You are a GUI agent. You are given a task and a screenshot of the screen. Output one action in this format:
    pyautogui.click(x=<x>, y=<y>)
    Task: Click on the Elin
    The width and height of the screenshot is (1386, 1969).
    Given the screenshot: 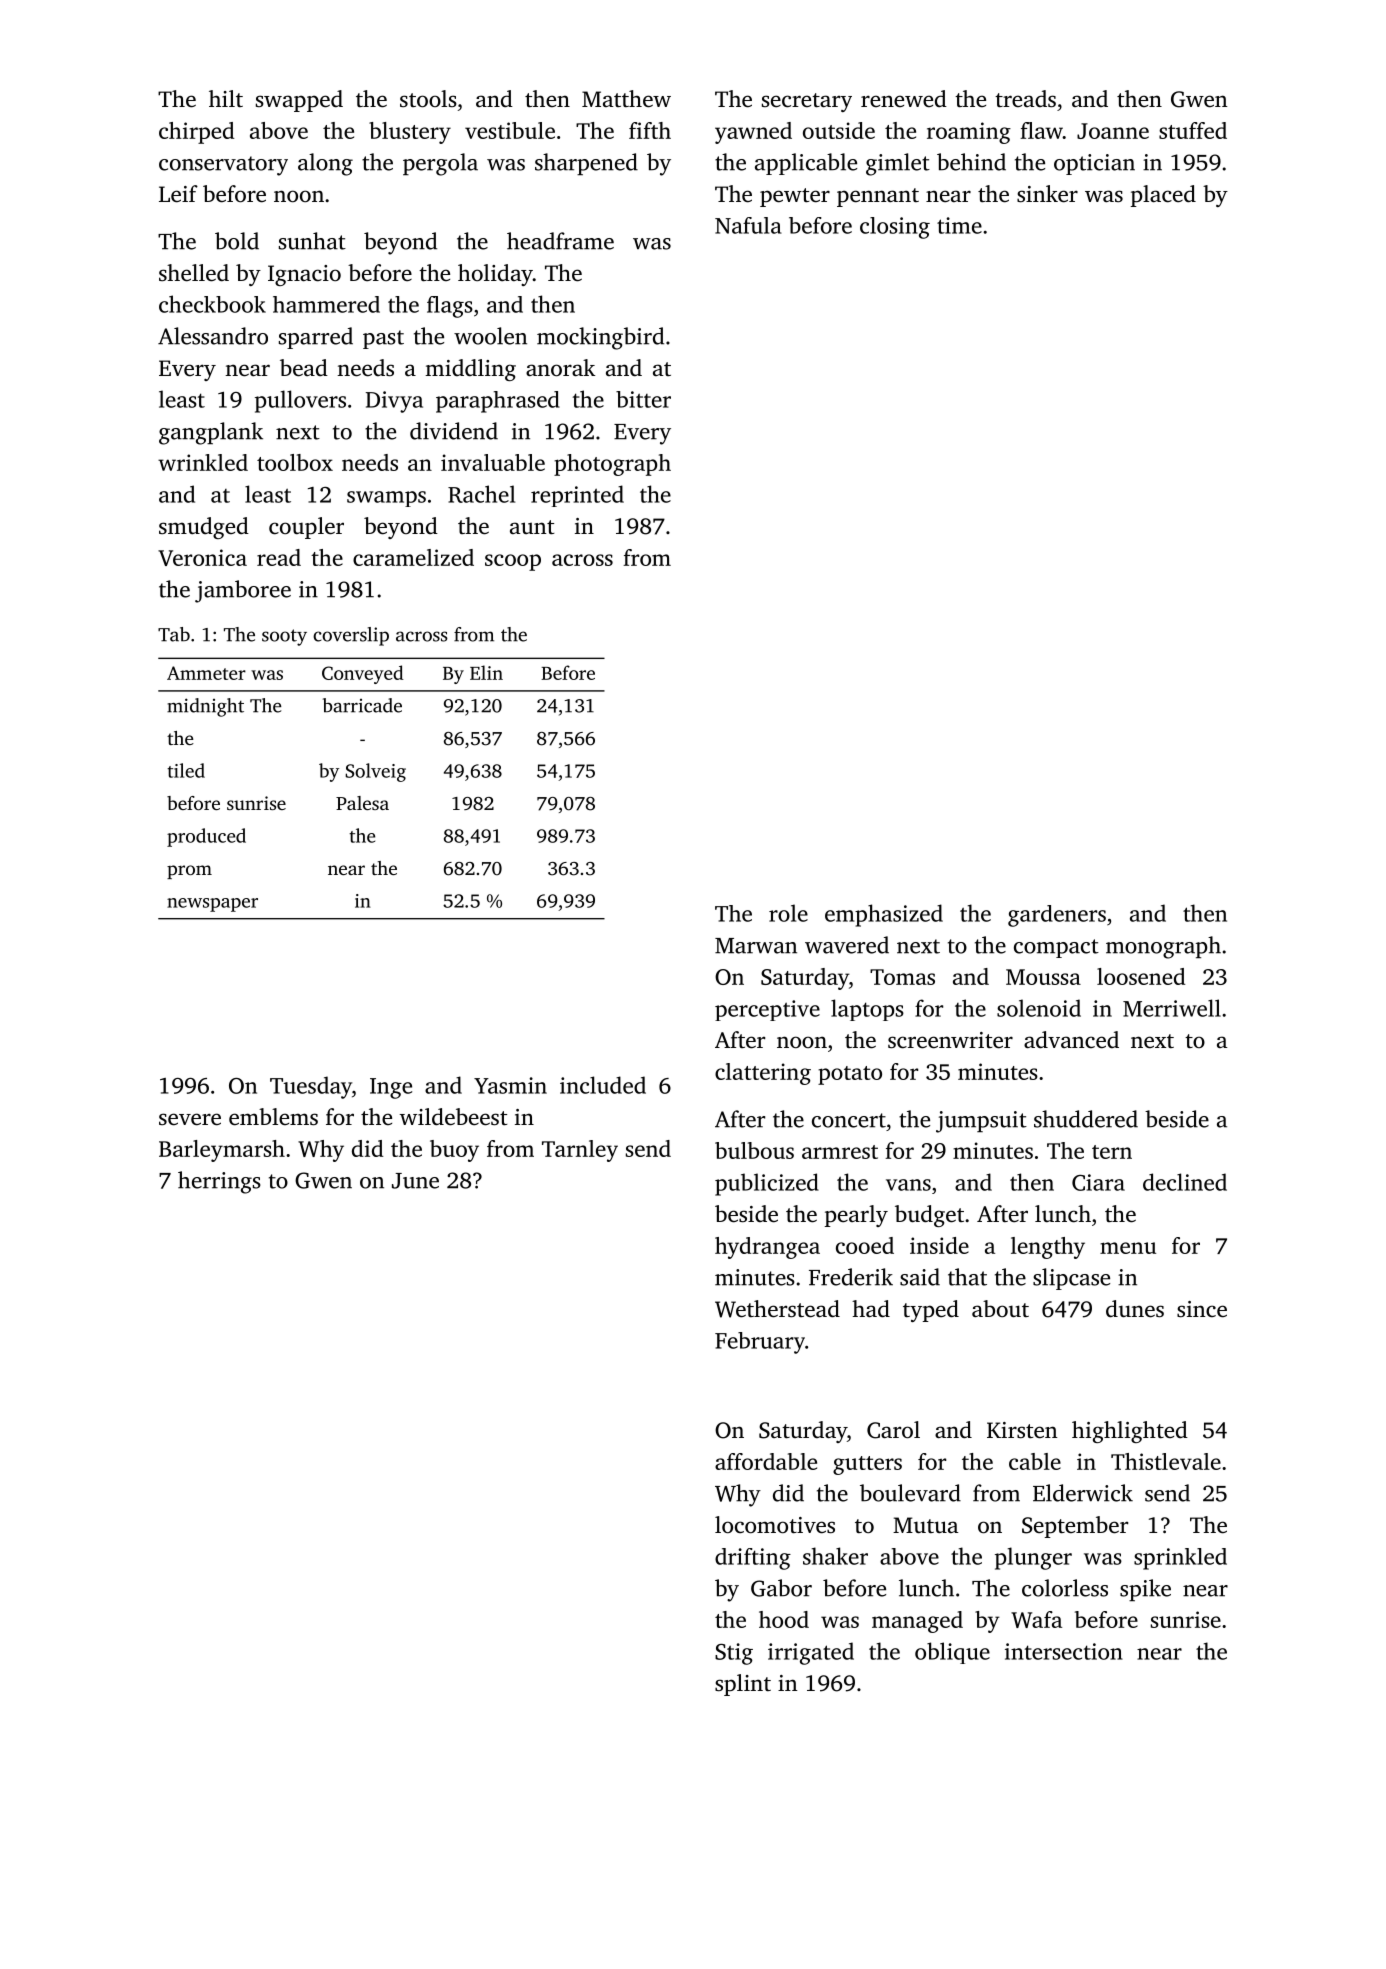 What is the action you would take?
    pyautogui.click(x=486, y=672)
